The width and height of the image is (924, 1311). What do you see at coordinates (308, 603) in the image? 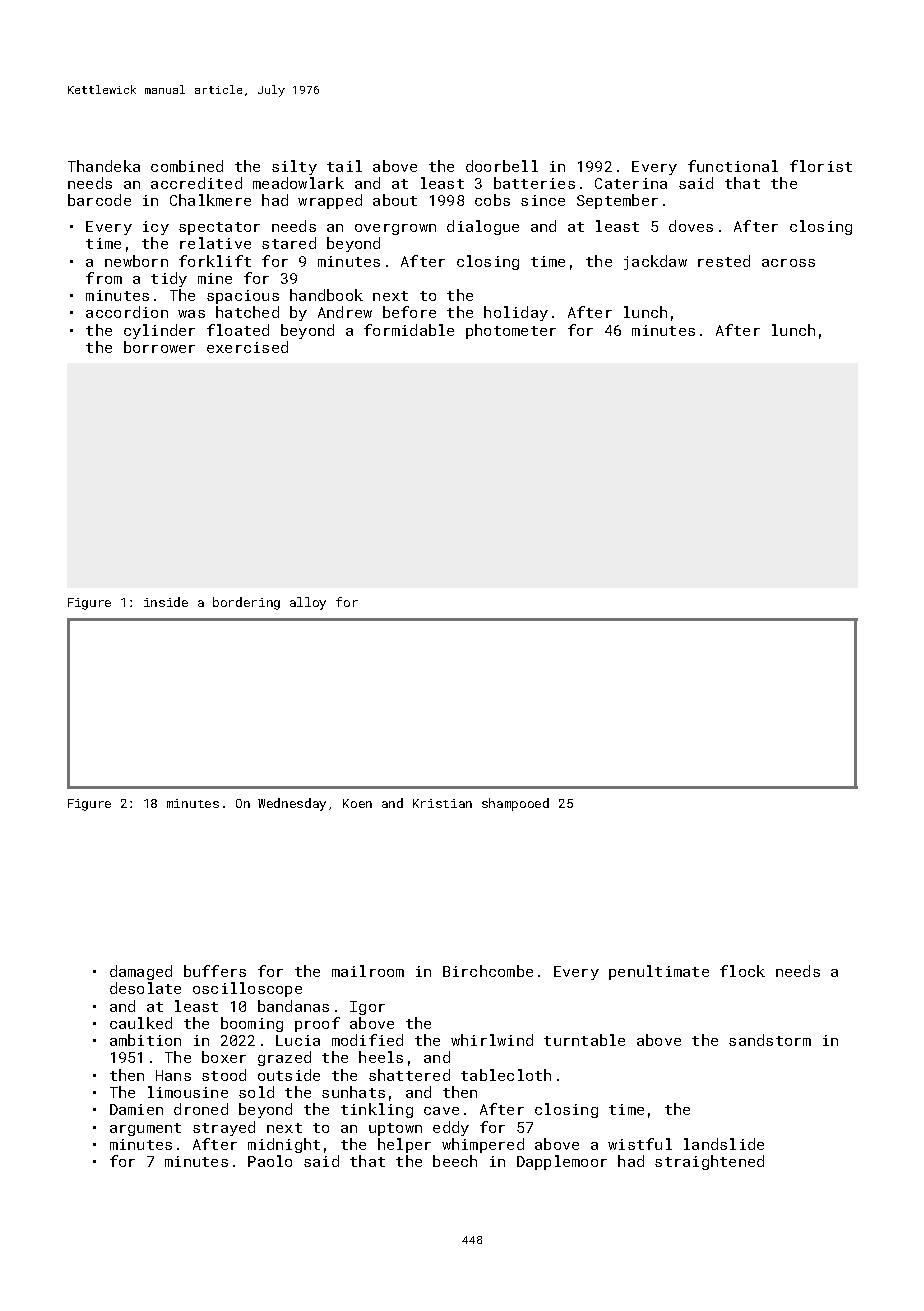
I see `alloy` at bounding box center [308, 603].
